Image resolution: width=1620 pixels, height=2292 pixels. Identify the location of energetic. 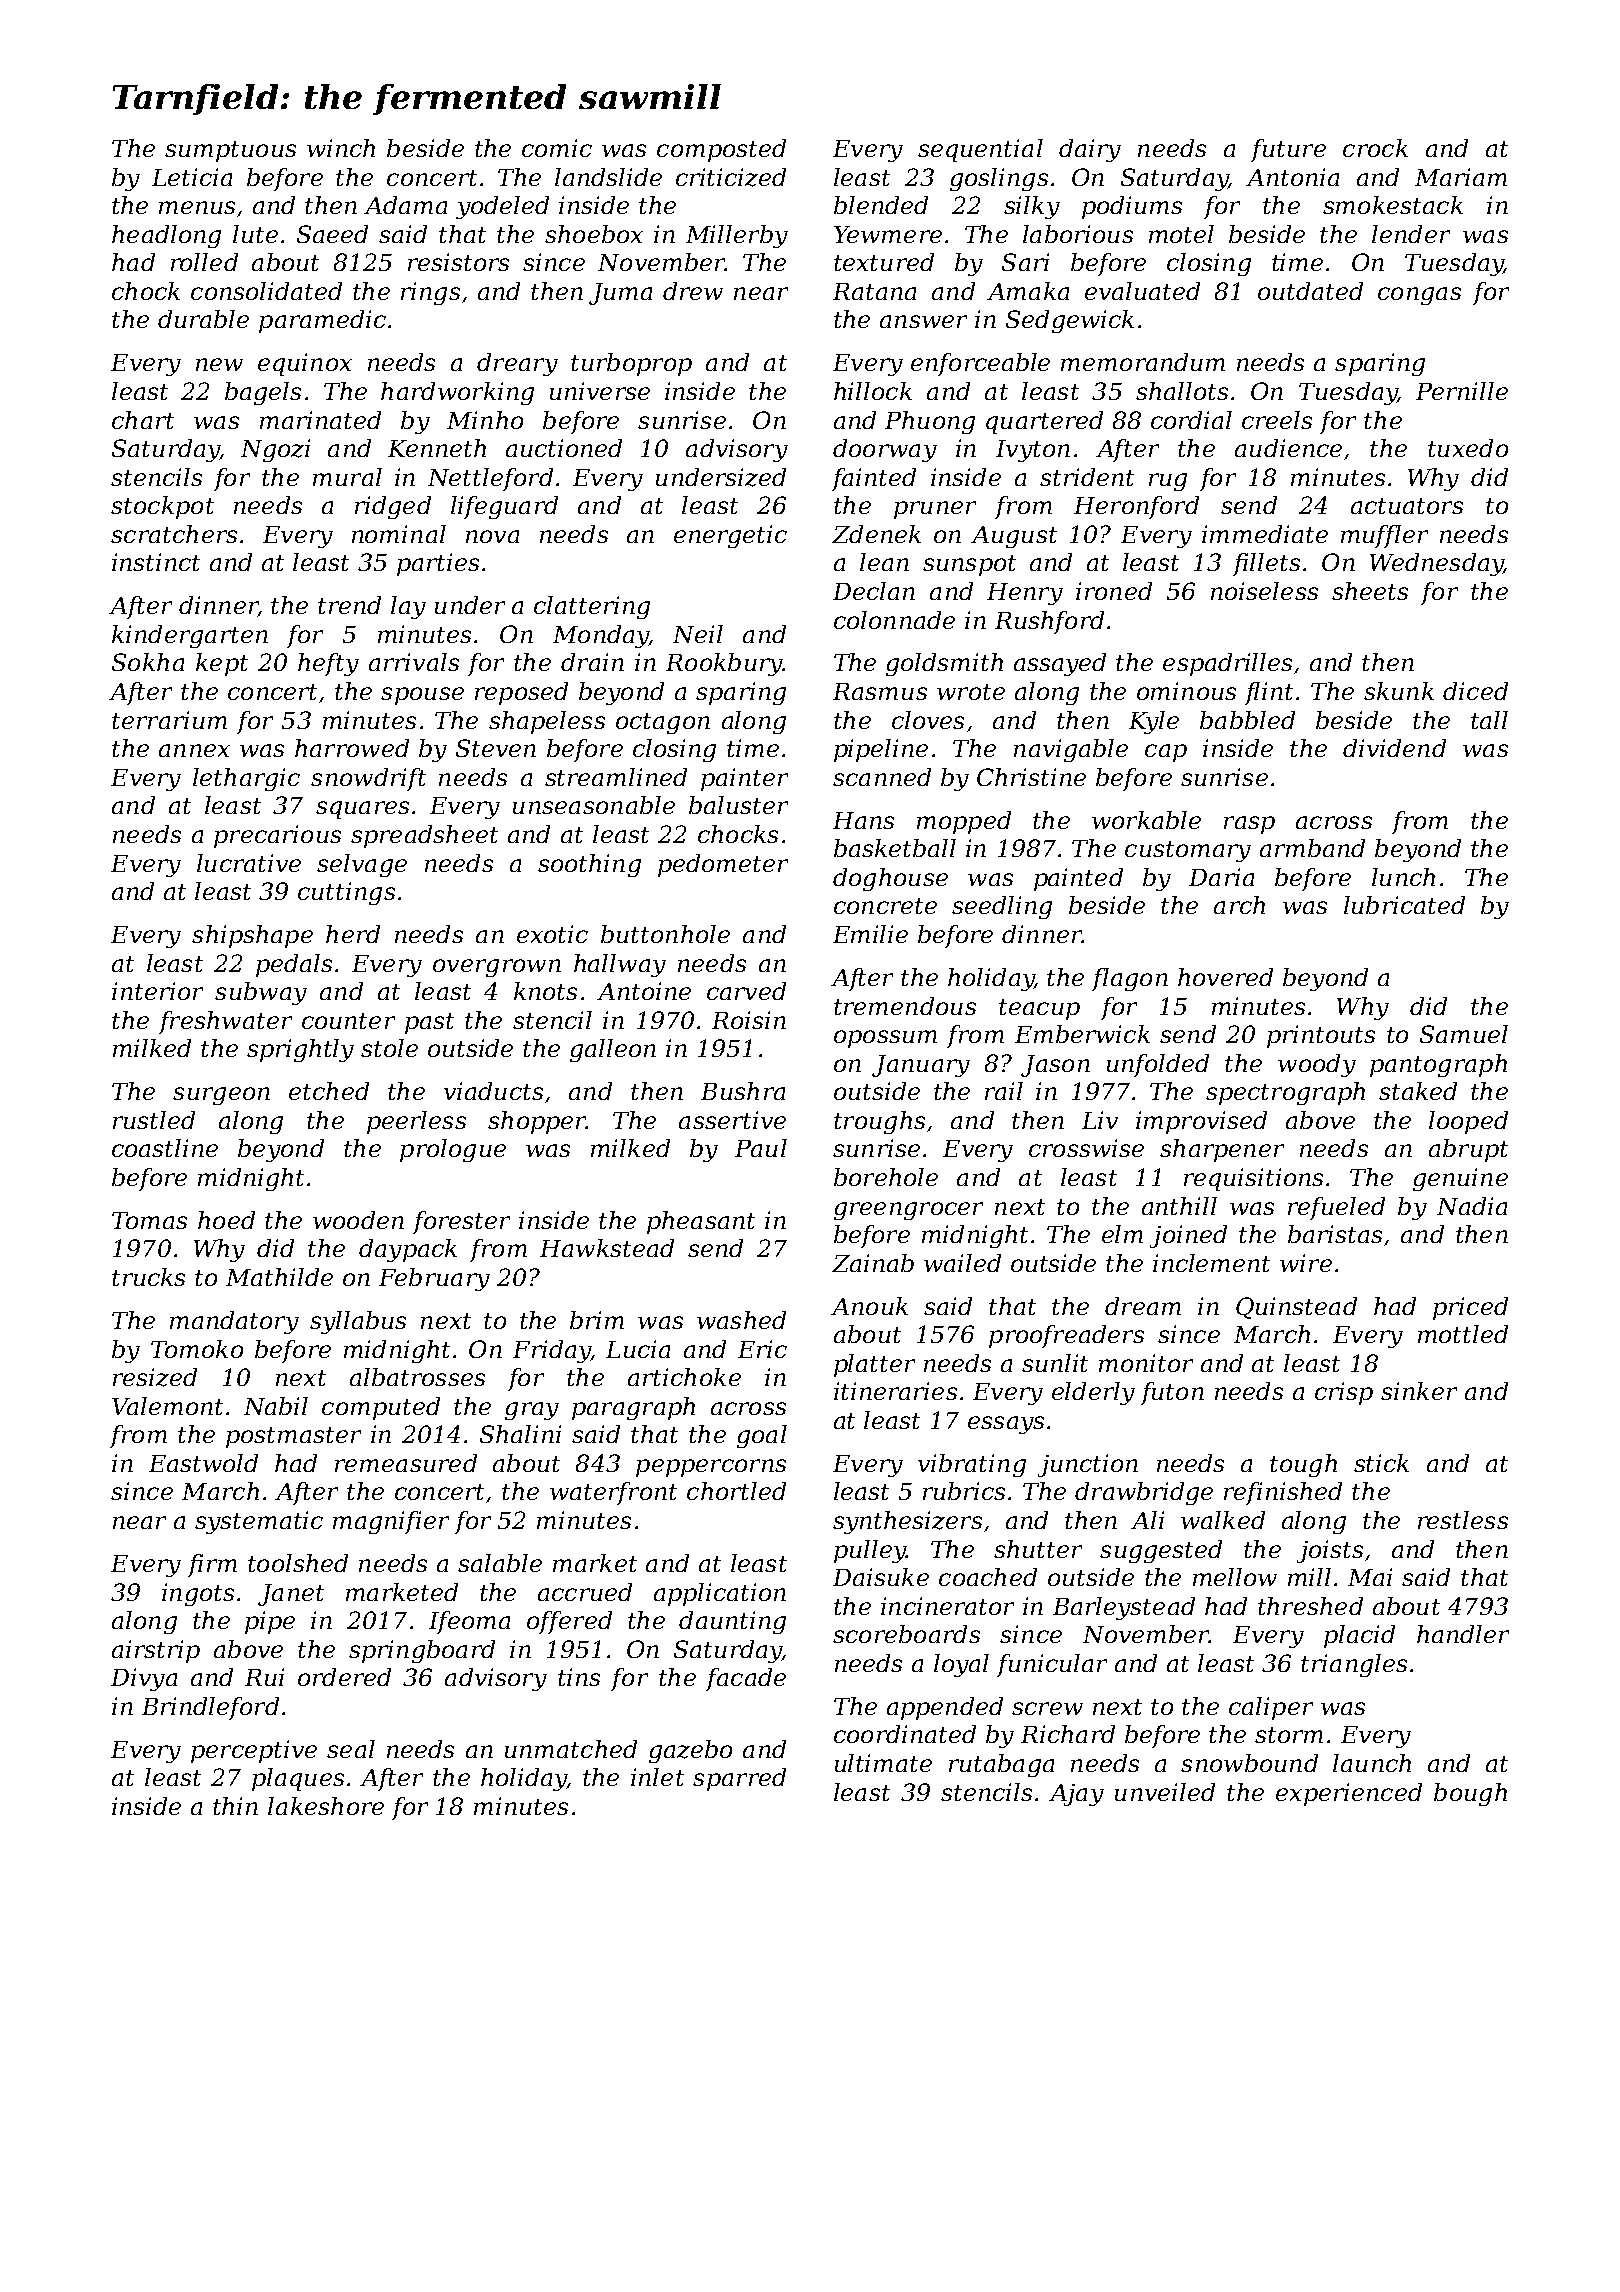
(730, 536).
